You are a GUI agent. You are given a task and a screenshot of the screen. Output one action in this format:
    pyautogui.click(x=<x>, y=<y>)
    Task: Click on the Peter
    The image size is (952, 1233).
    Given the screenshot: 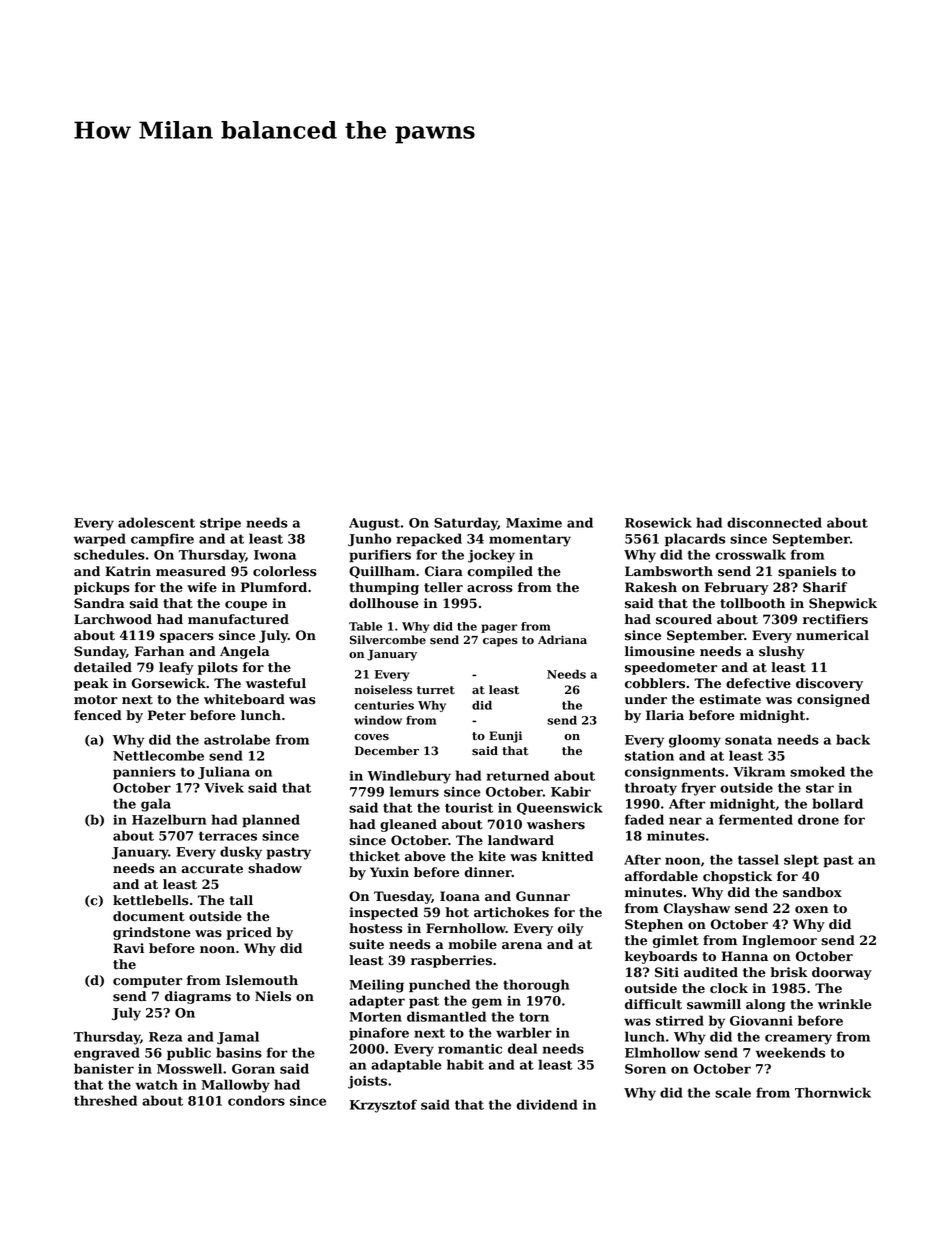 What is the action you would take?
    pyautogui.click(x=167, y=715)
